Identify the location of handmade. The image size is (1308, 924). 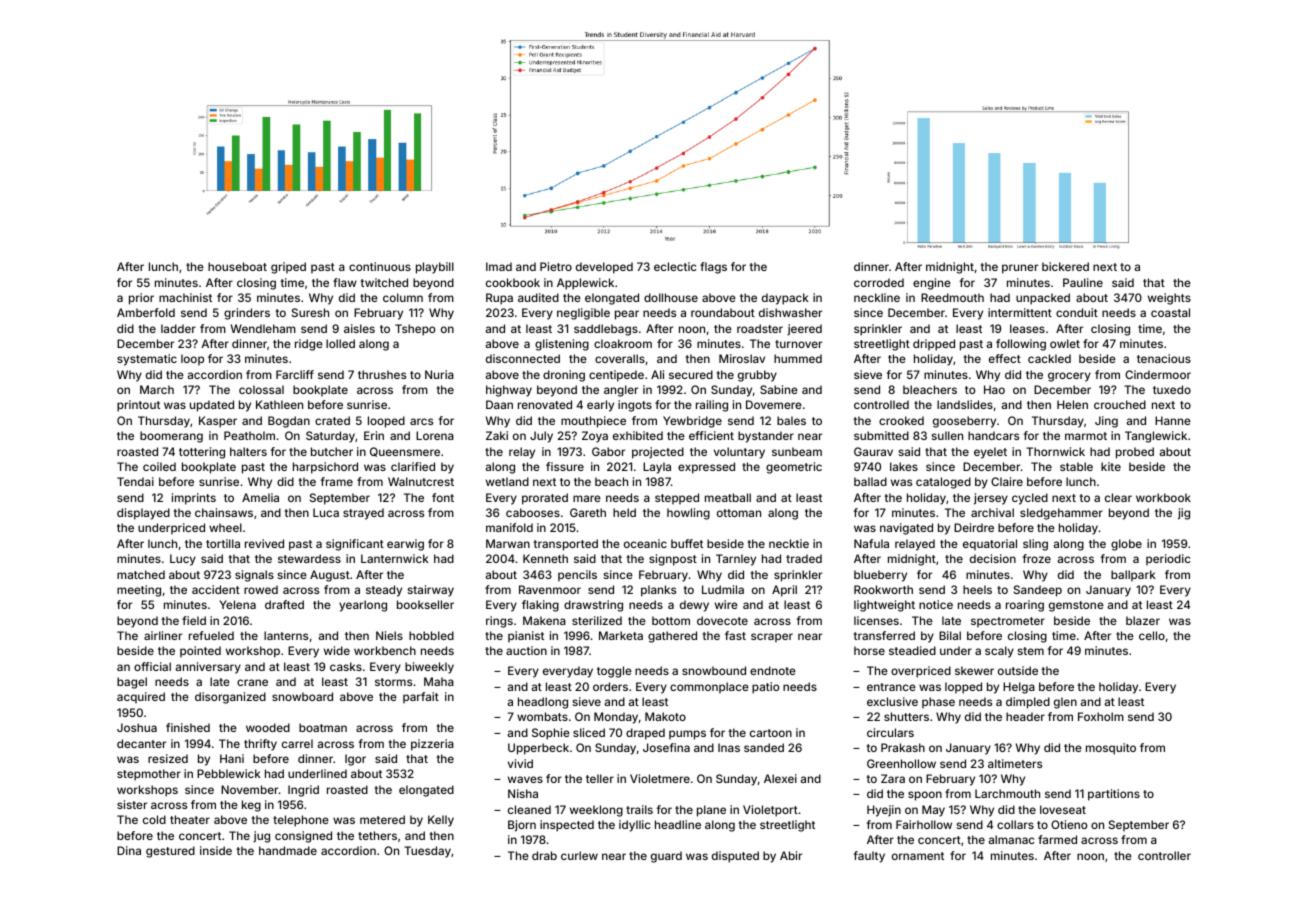
(288, 850).
